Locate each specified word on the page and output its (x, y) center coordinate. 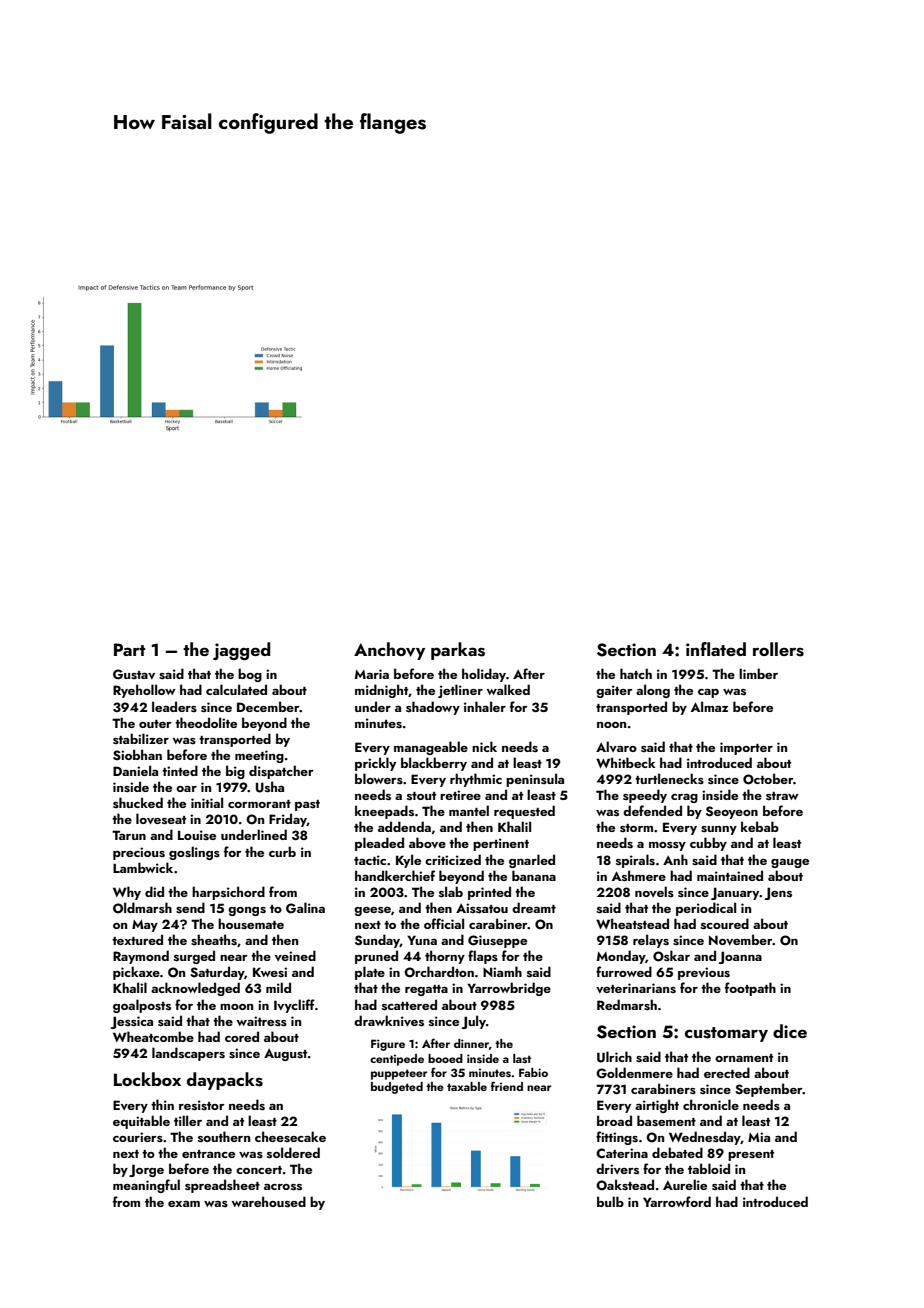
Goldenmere (634, 1073)
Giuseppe (497, 941)
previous (704, 973)
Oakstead (625, 1185)
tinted (180, 770)
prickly (375, 764)
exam (184, 1204)
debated (677, 1152)
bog (250, 675)
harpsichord (228, 893)
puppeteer (399, 1074)
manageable (431, 748)
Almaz (709, 706)
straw (782, 796)
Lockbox (147, 1079)
